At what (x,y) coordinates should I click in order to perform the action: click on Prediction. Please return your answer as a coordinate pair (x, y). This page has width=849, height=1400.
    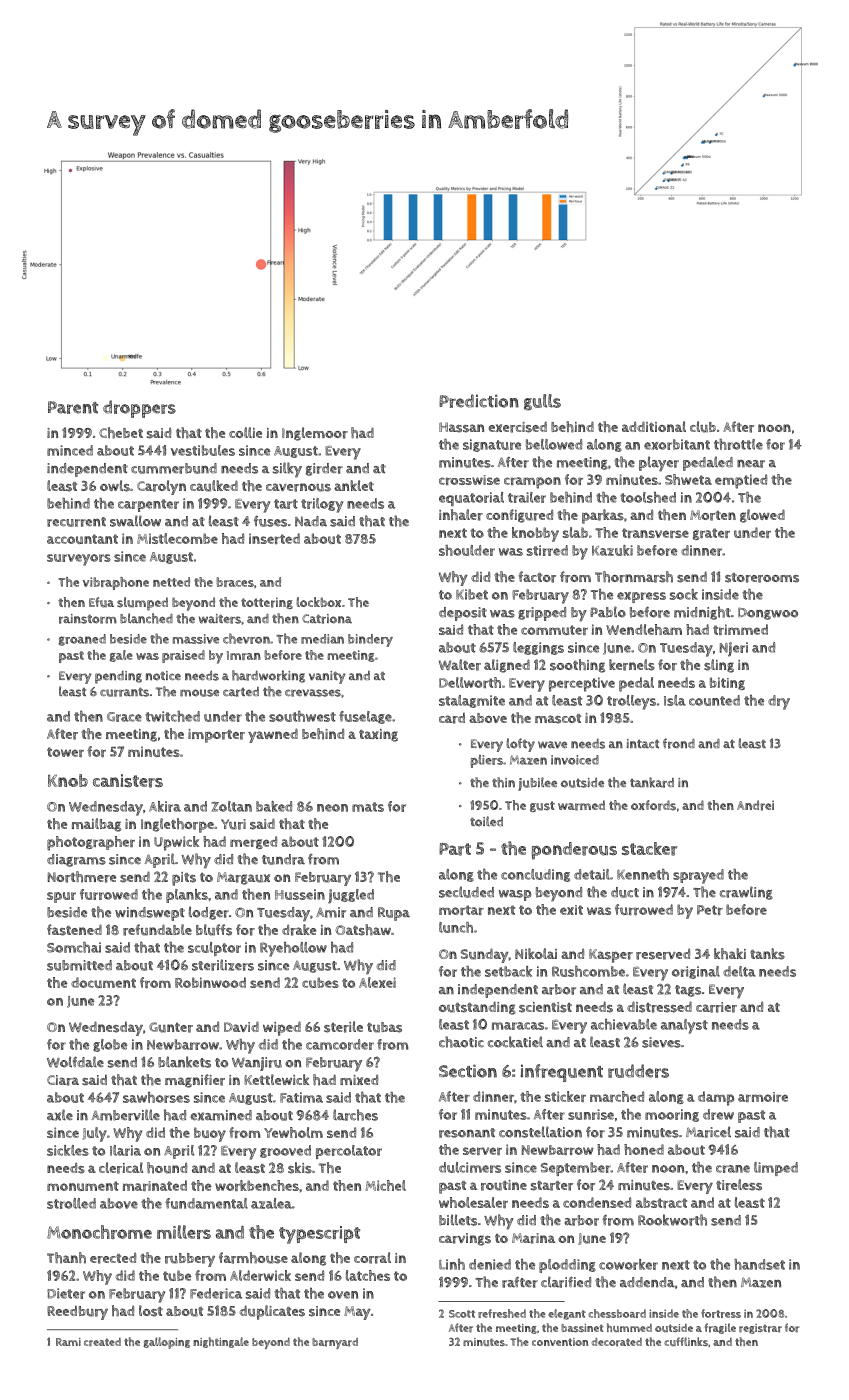
    Looking at the image, I should click on (479, 401).
